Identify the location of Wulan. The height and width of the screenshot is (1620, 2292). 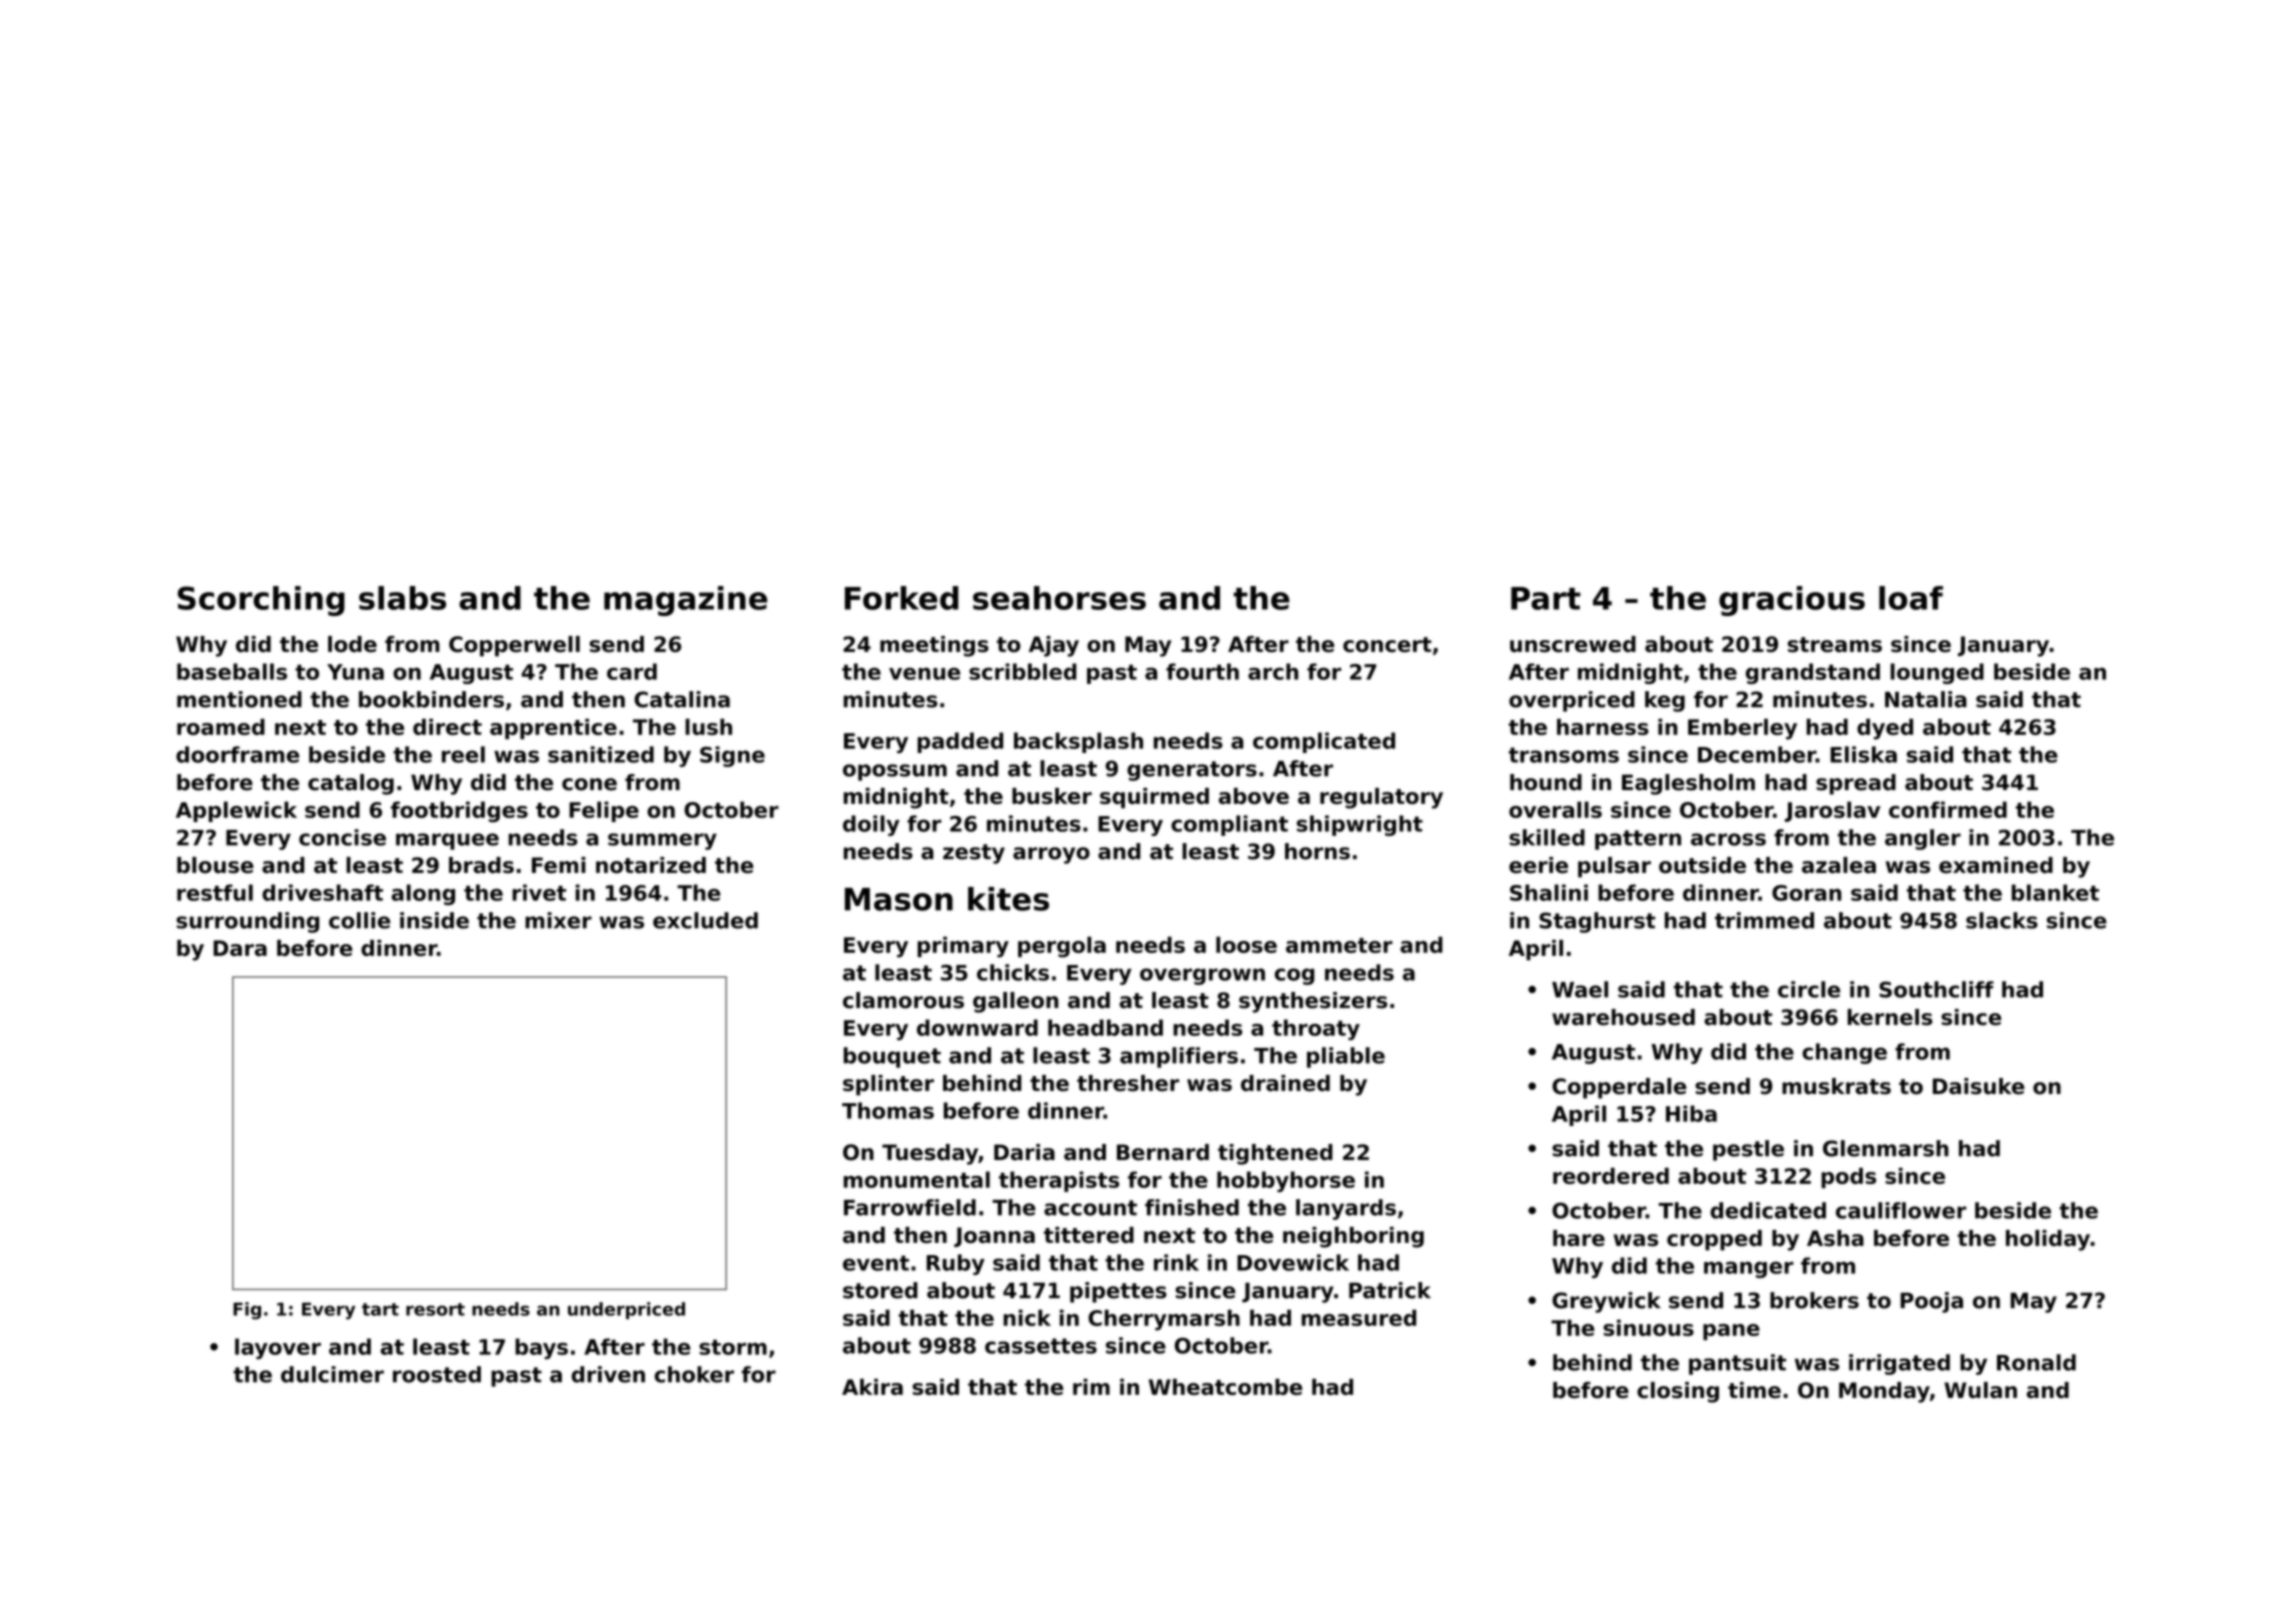
(1980, 1390).
